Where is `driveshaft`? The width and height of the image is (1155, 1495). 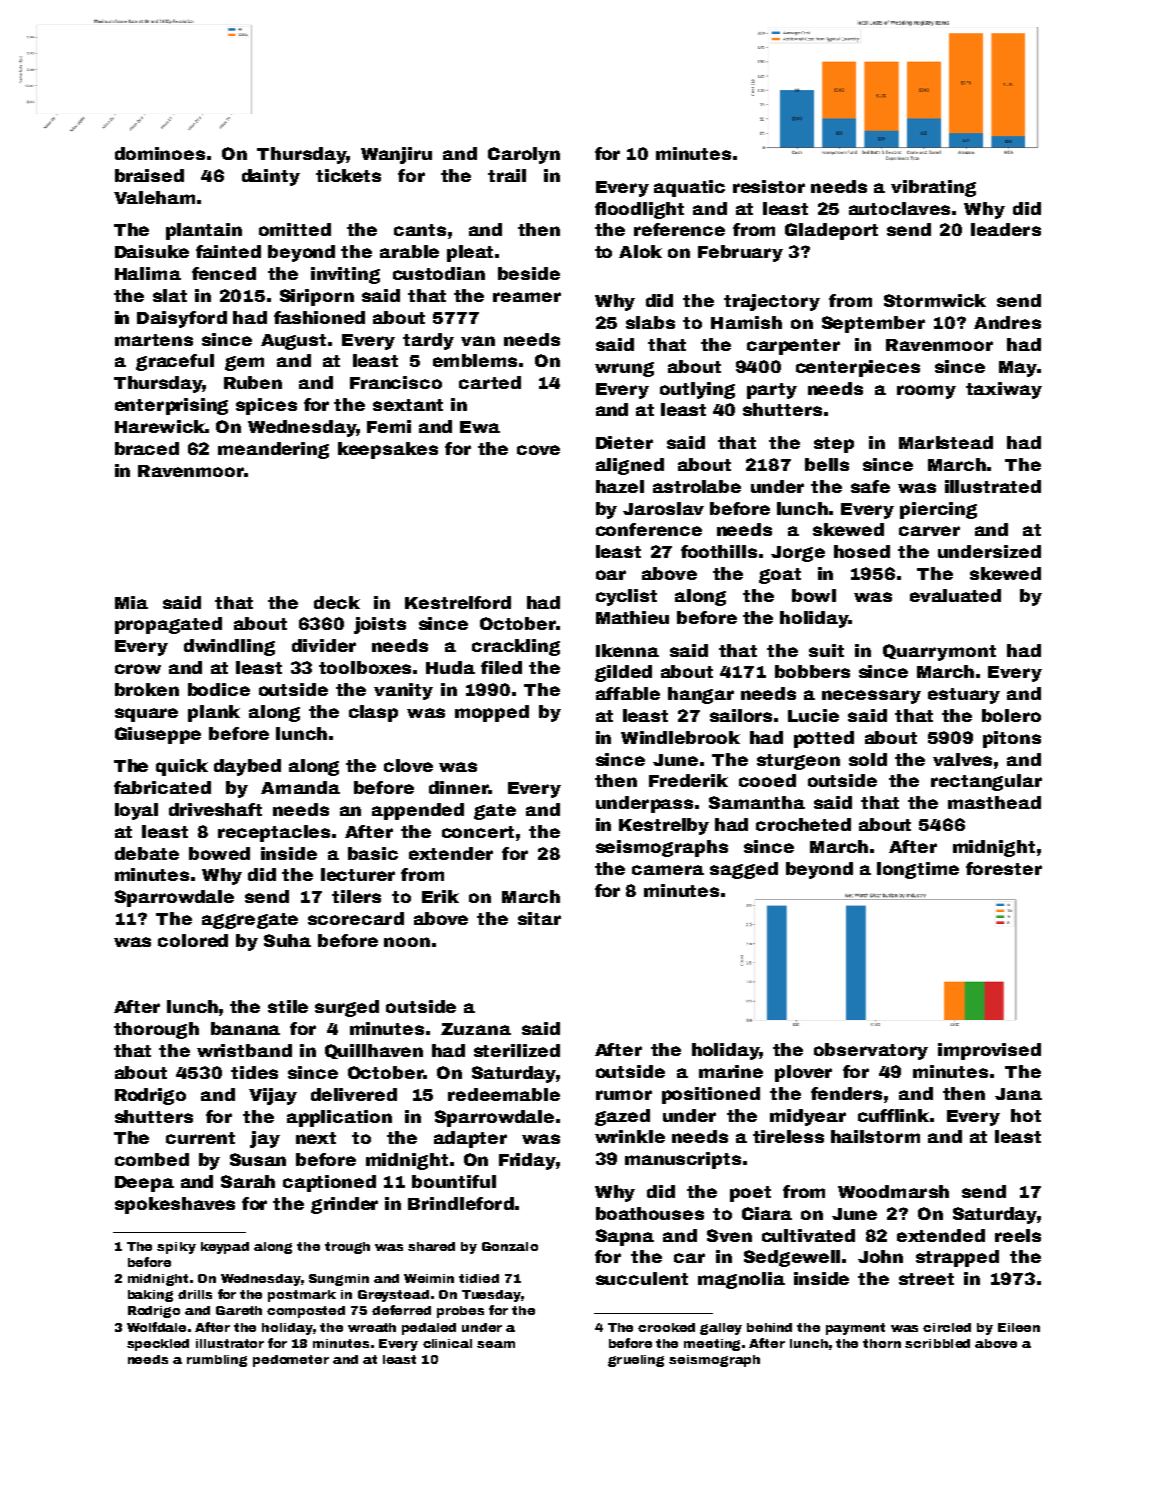
driveshaft is located at coordinates (215, 809).
